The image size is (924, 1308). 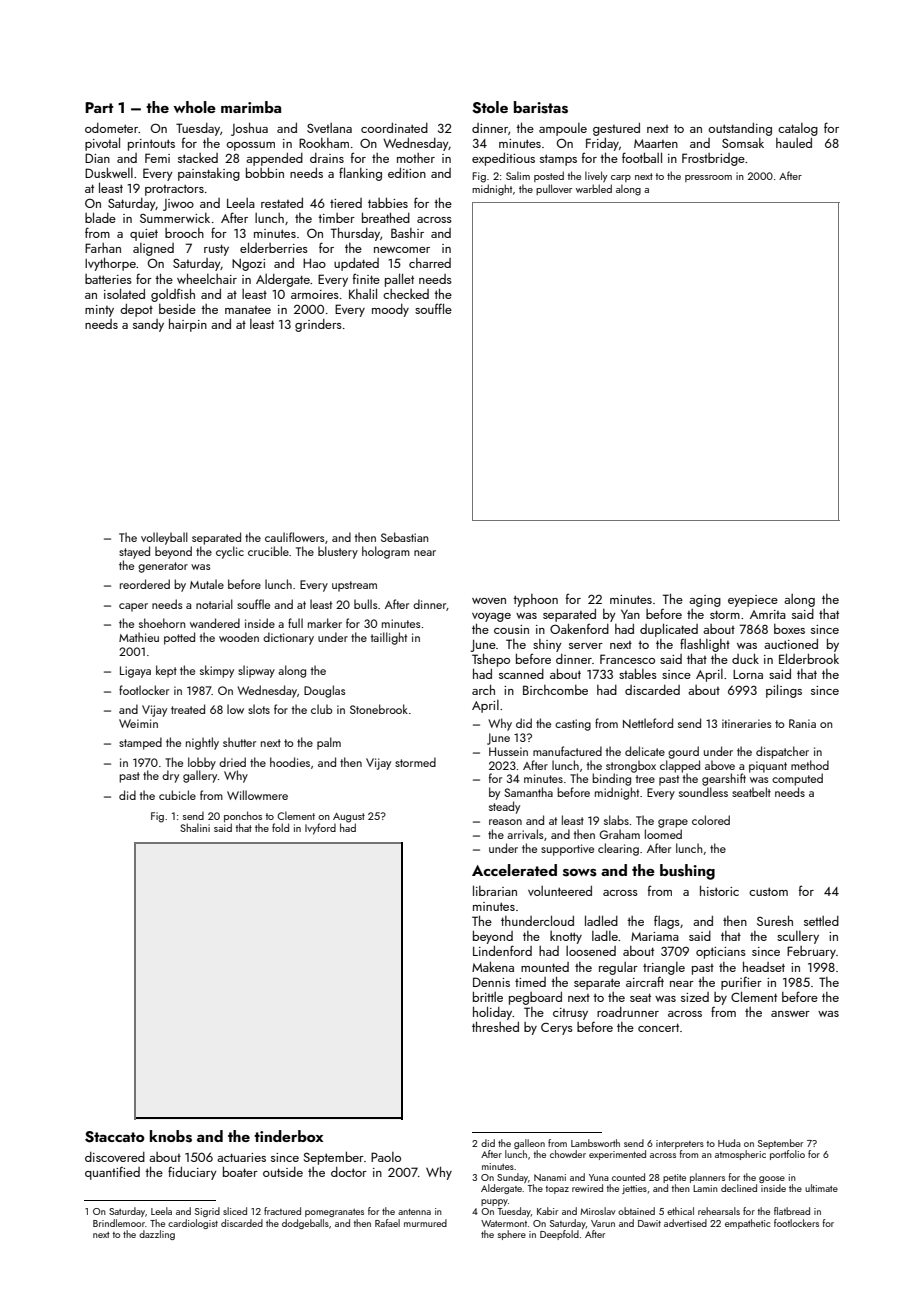 What do you see at coordinates (784, 691) in the screenshot?
I see `pilings` at bounding box center [784, 691].
